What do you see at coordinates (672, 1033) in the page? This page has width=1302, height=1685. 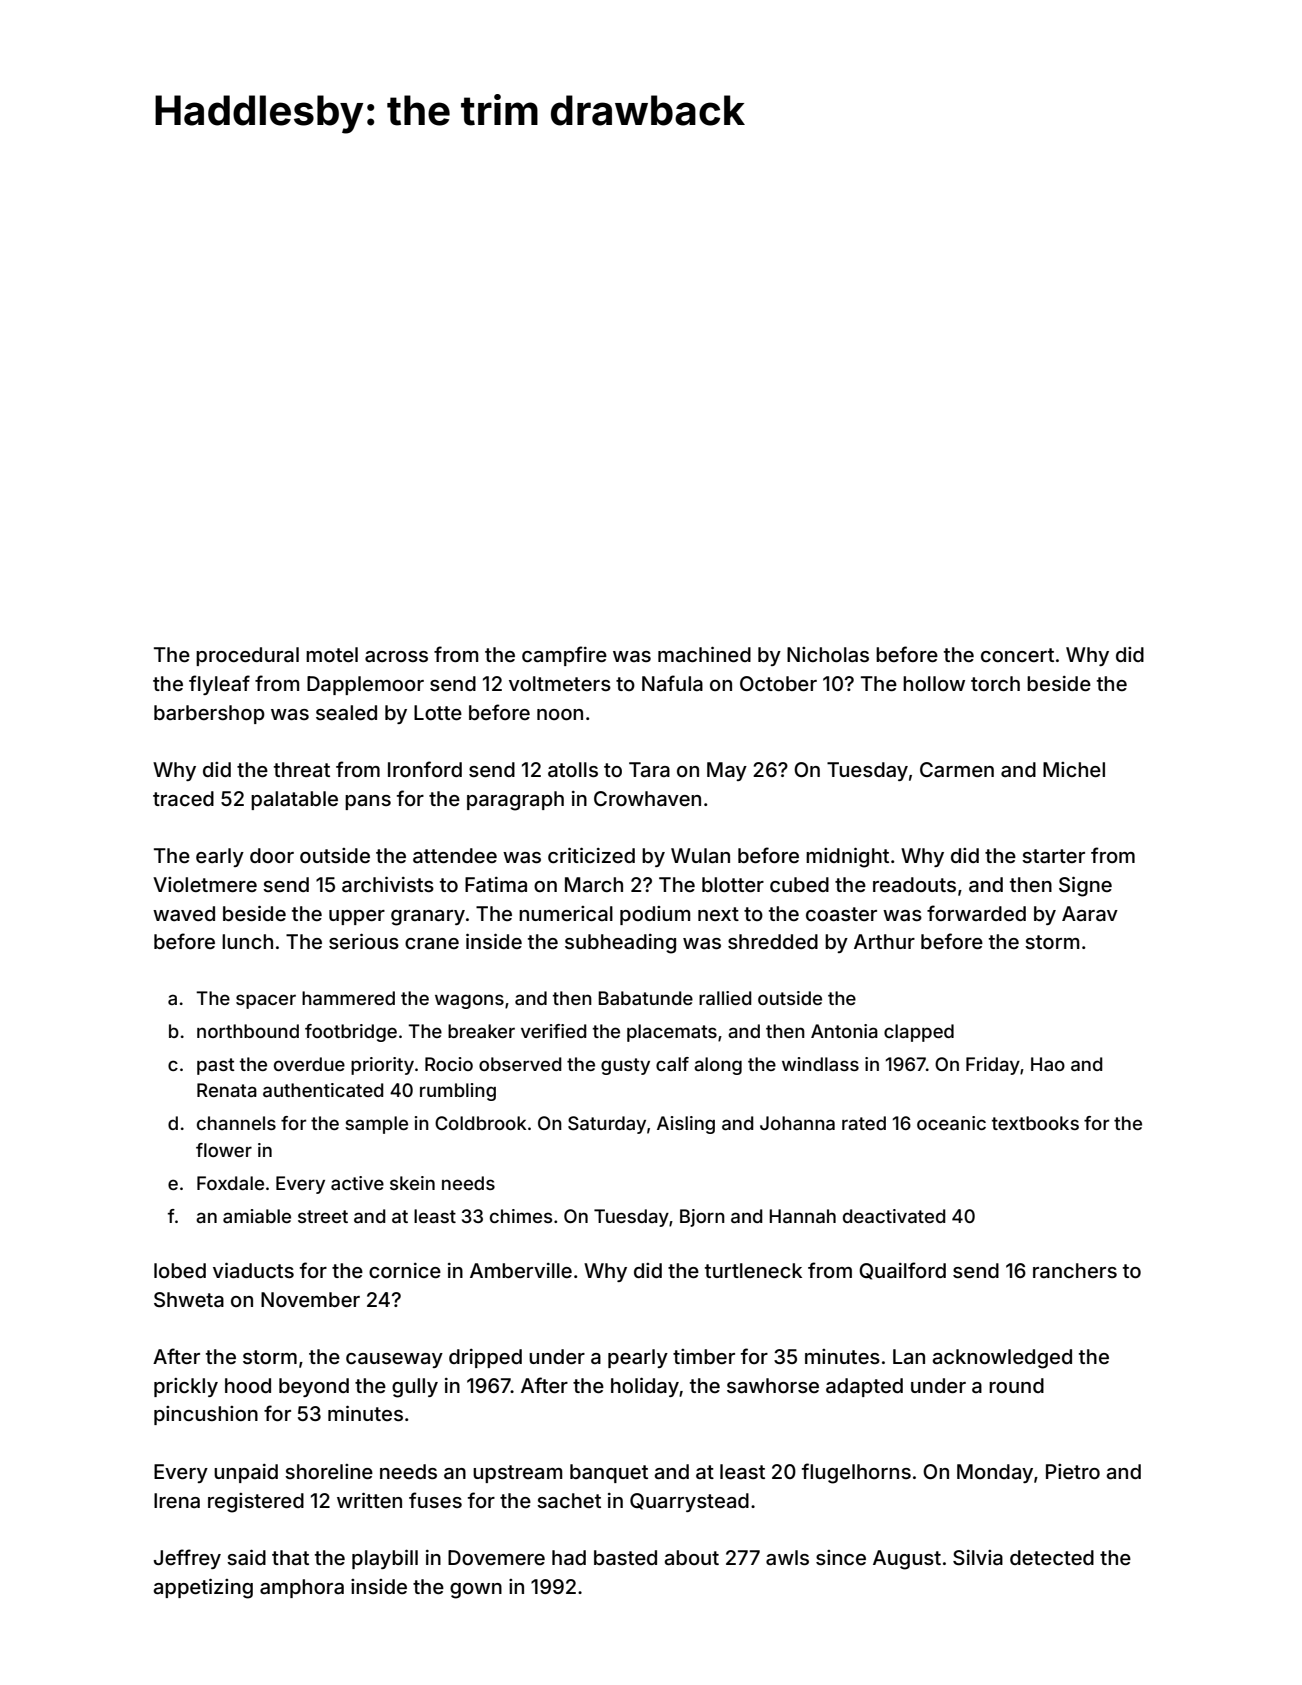 I see `placemats` at bounding box center [672, 1033].
